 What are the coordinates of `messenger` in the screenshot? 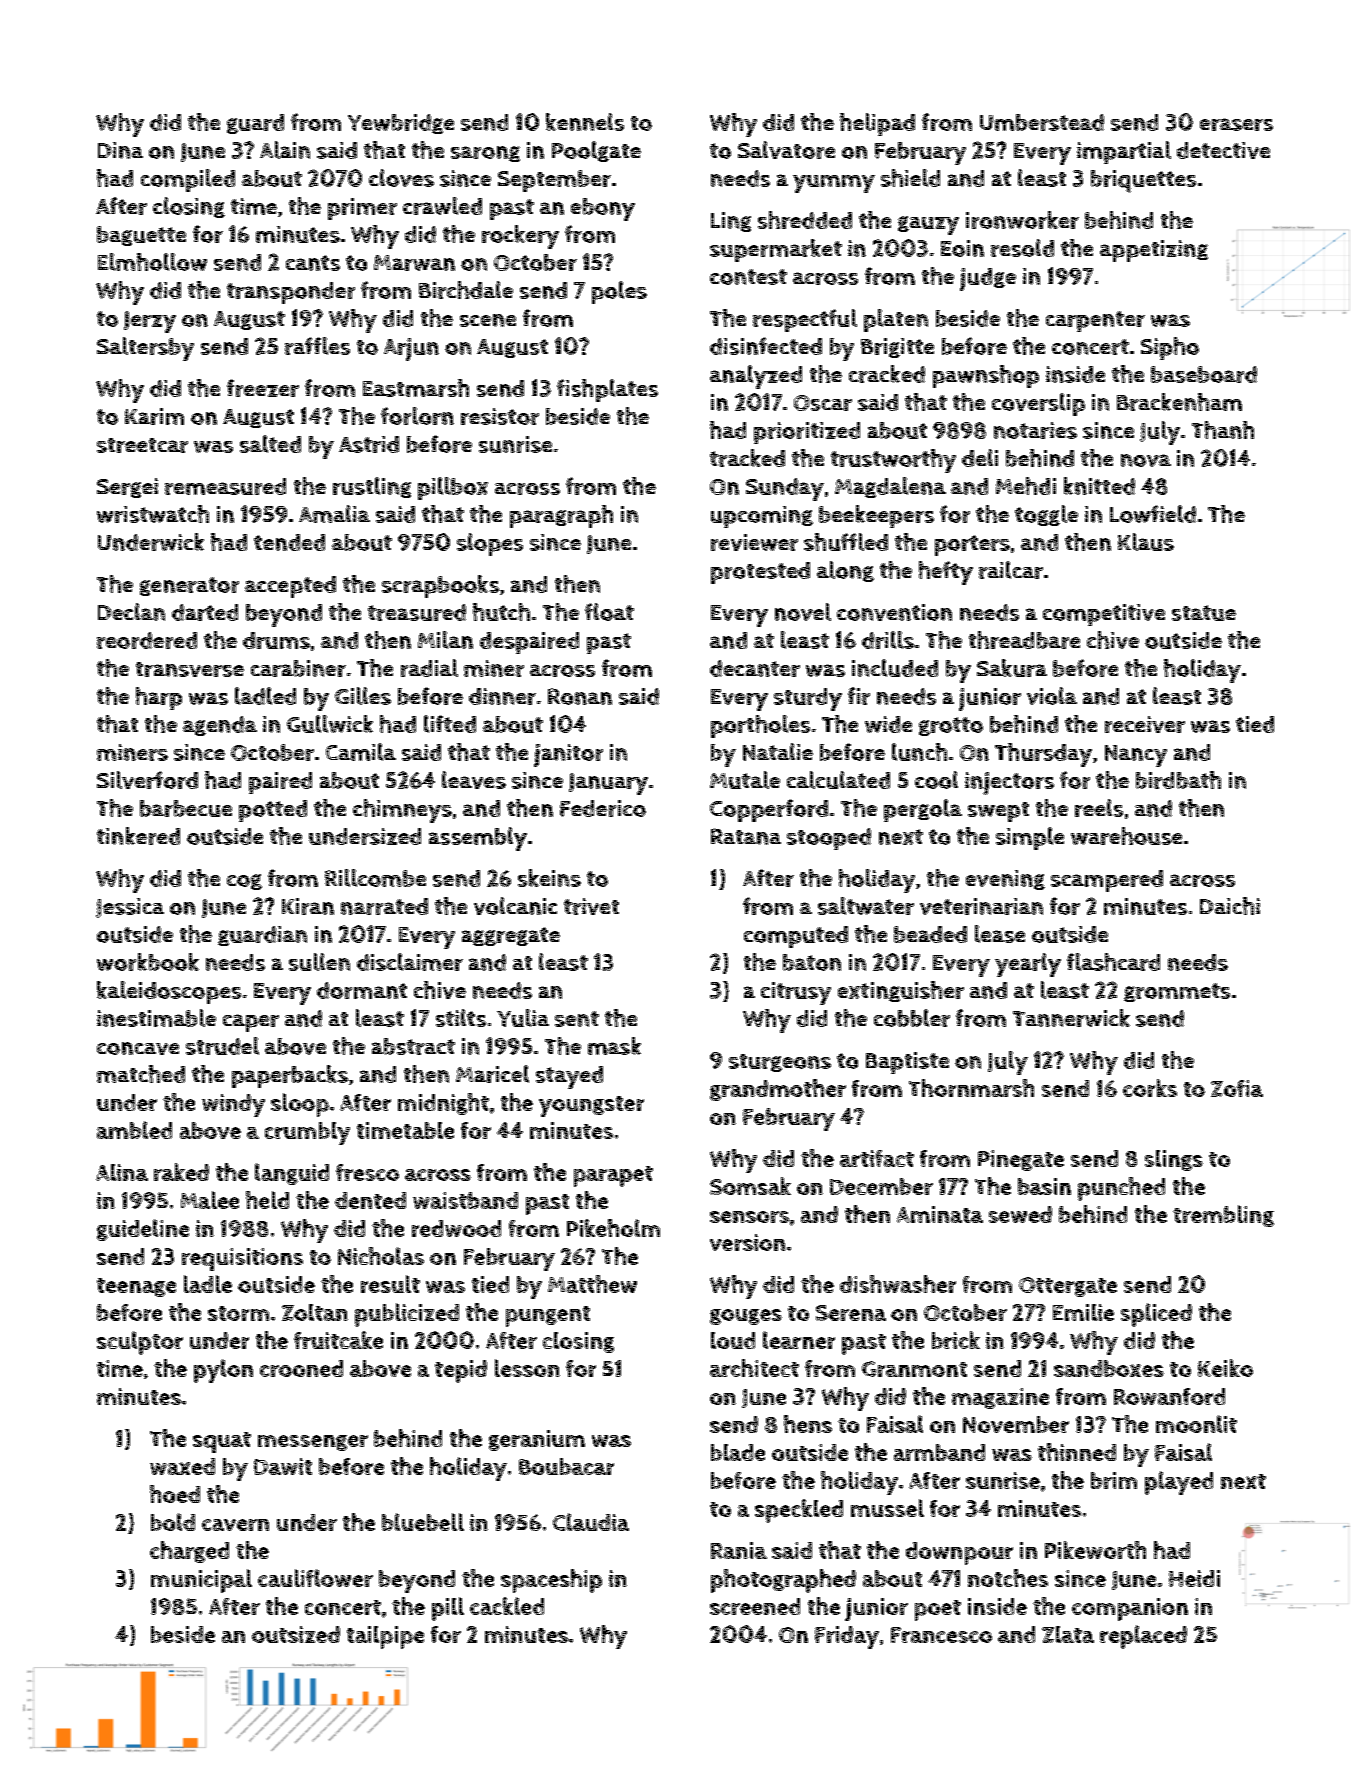 It's located at (313, 1443).
